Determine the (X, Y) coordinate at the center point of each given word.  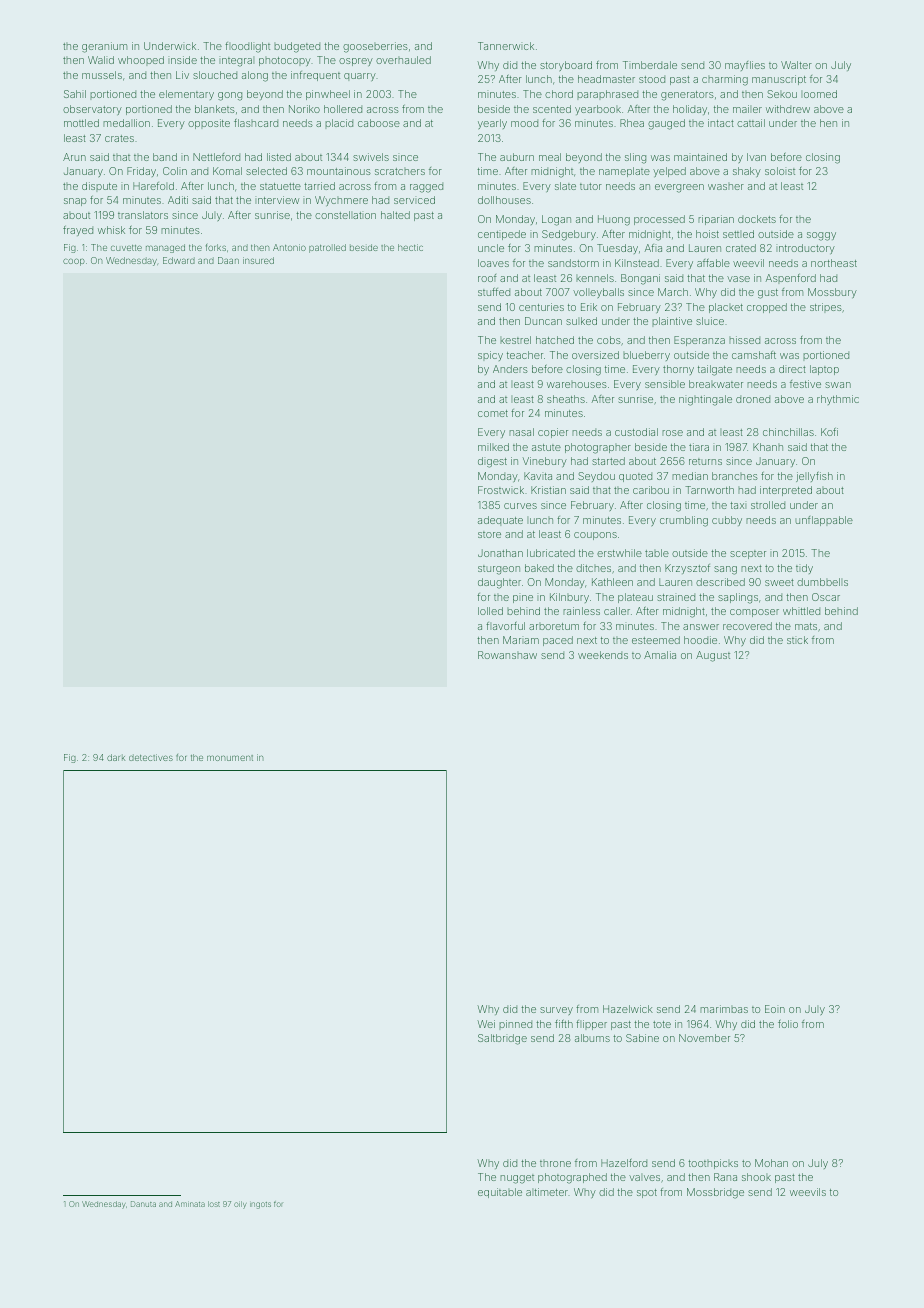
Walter (796, 65)
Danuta (143, 1204)
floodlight (247, 47)
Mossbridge (715, 1193)
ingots (260, 1205)
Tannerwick (506, 46)
